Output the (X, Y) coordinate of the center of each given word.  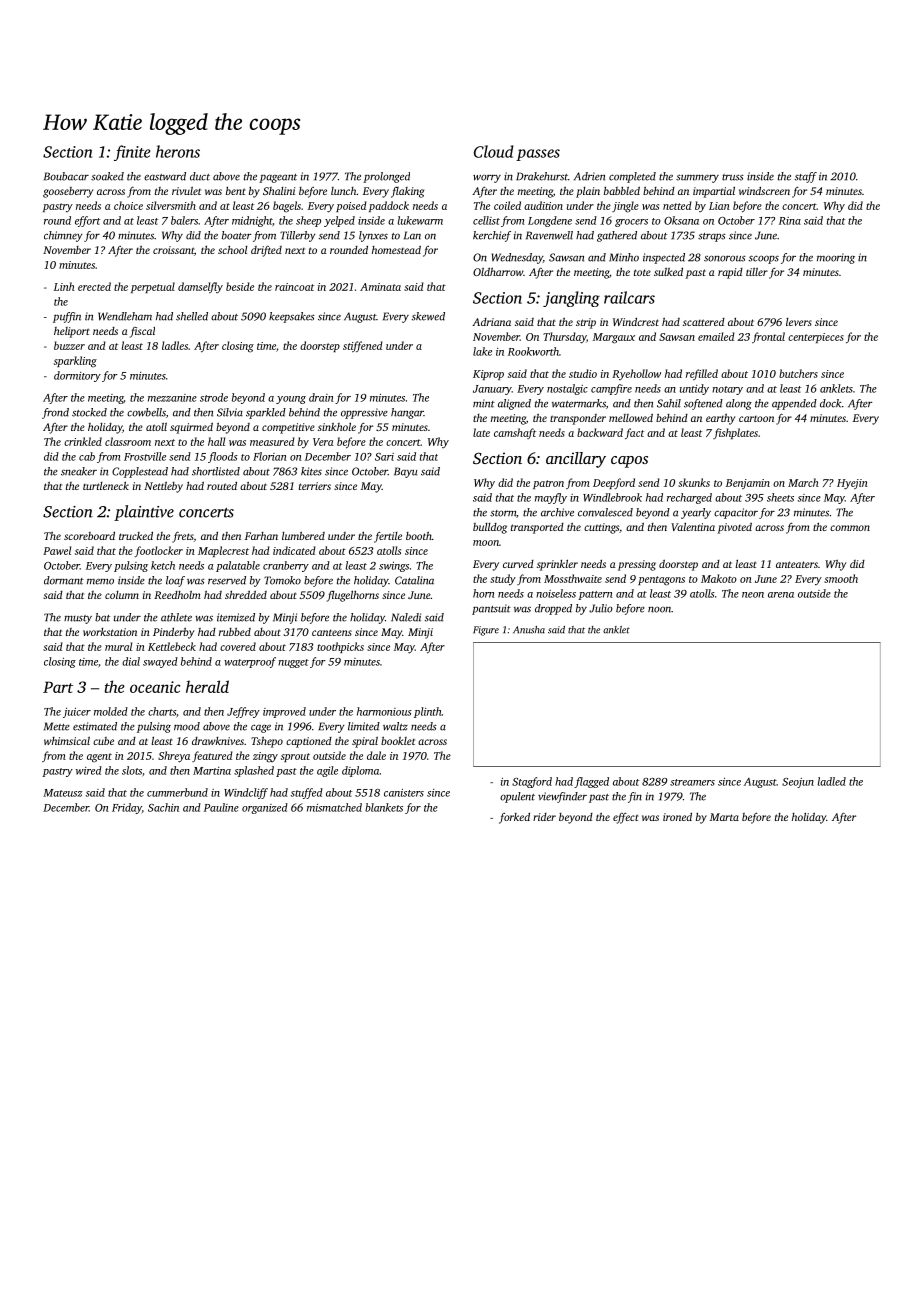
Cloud (493, 151)
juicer (77, 712)
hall (216, 441)
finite (132, 153)
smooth (841, 578)
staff (806, 177)
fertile (388, 537)
